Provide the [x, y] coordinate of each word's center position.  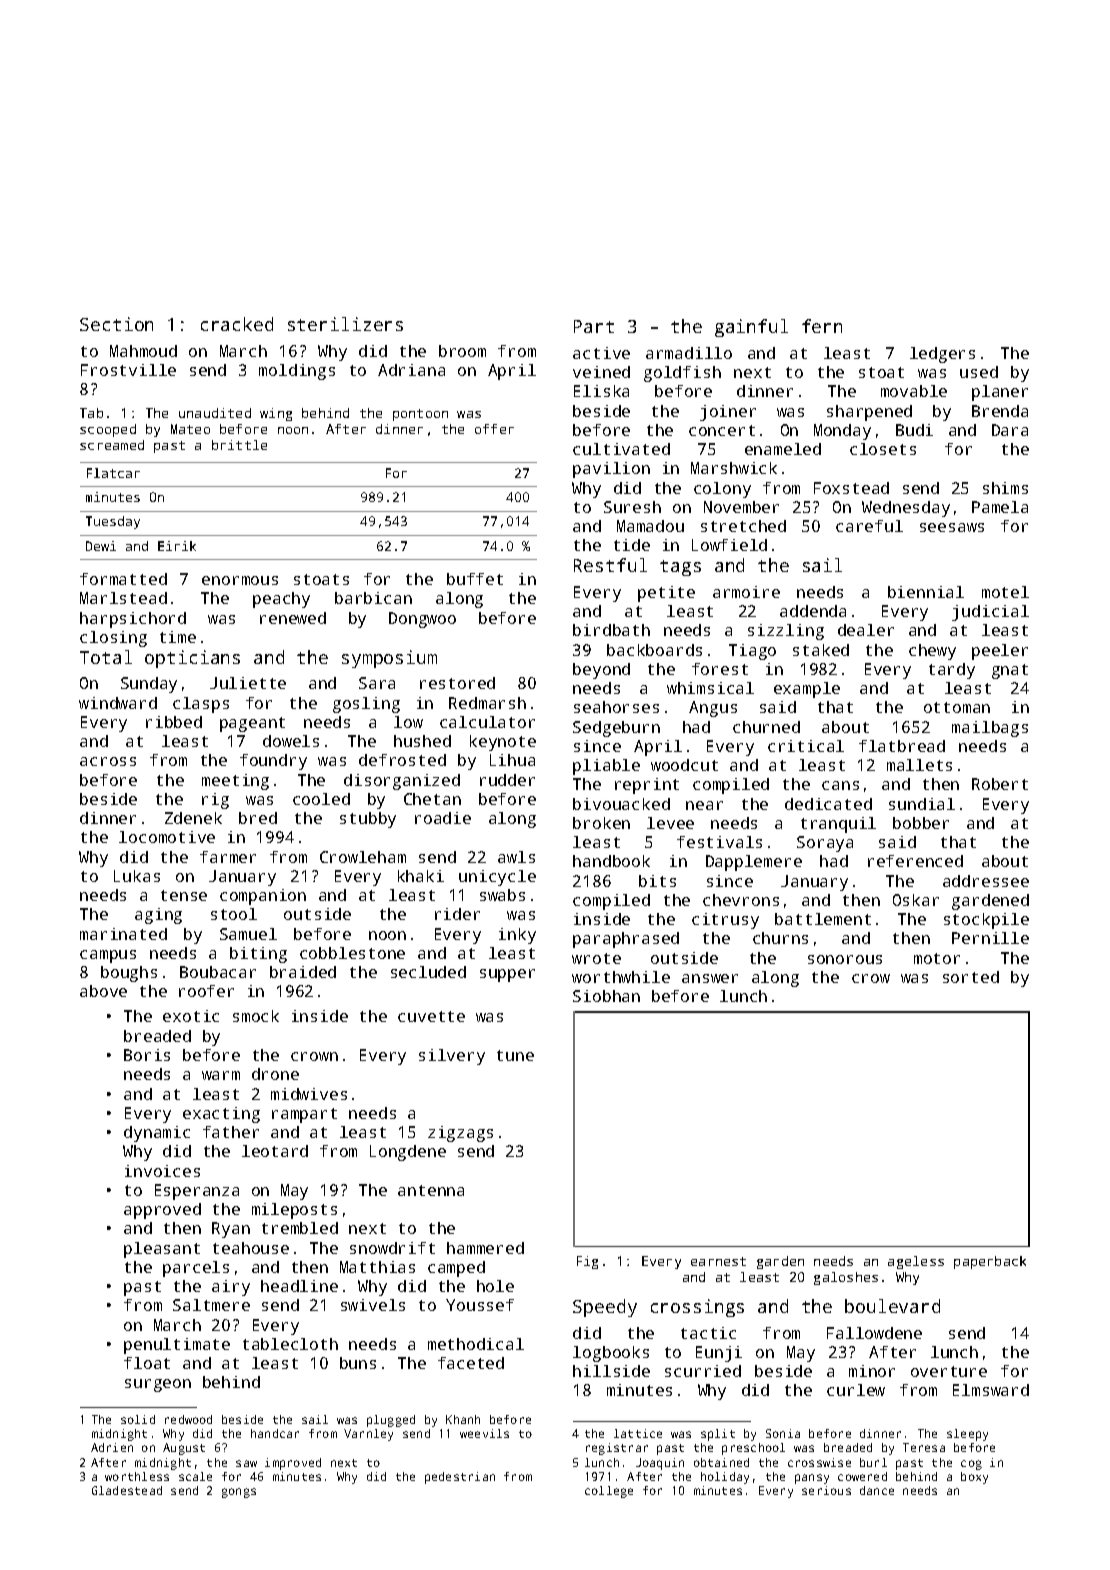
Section [116, 324]
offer [494, 429]
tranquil [838, 825]
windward [118, 703]
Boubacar [218, 972]
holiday [725, 1478]
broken [601, 823]
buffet [475, 579]
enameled [783, 449]
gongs [239, 1493]
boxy [974, 1478]
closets [883, 449]
